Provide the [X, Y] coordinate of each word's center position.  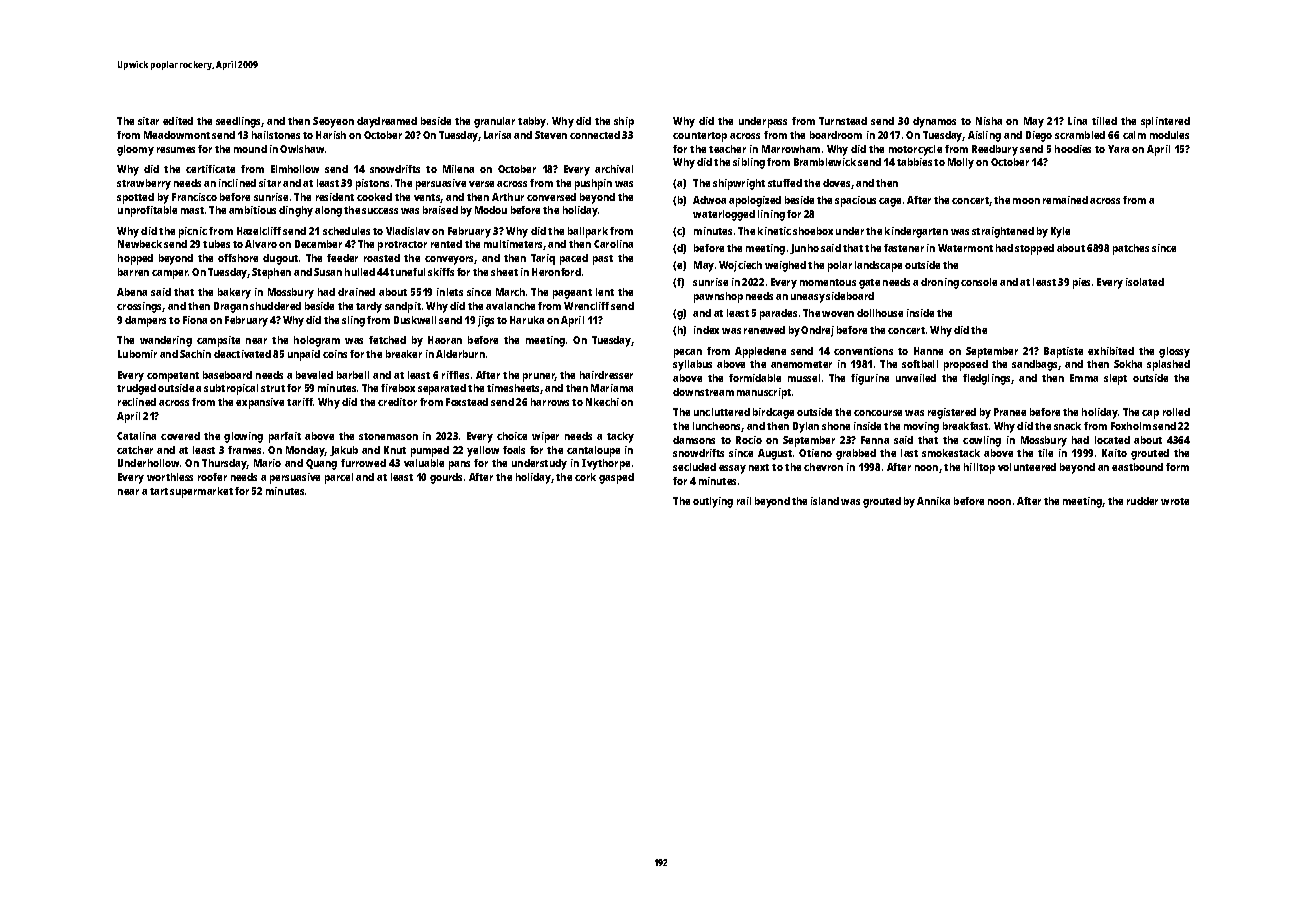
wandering [166, 341]
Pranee [1010, 412]
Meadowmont [177, 135]
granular [494, 122]
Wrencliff [586, 306]
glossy [1174, 352]
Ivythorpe [606, 464]
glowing [243, 437]
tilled [1104, 121]
